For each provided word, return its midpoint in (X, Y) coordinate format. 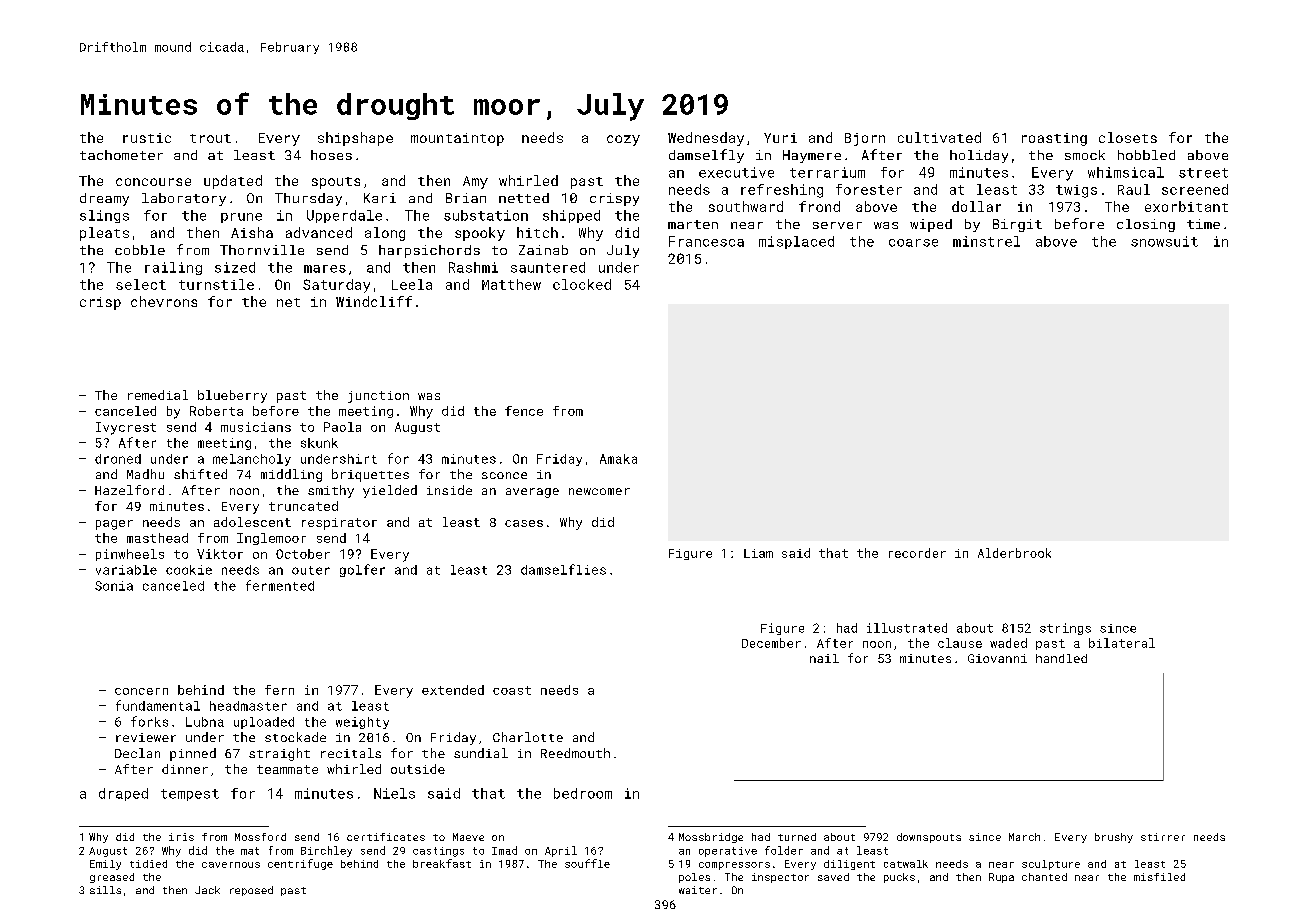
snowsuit (1164, 241)
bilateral (1122, 643)
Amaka (618, 459)
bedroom (583, 793)
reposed (251, 891)
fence (524, 411)
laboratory (184, 199)
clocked (582, 284)
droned (118, 459)
